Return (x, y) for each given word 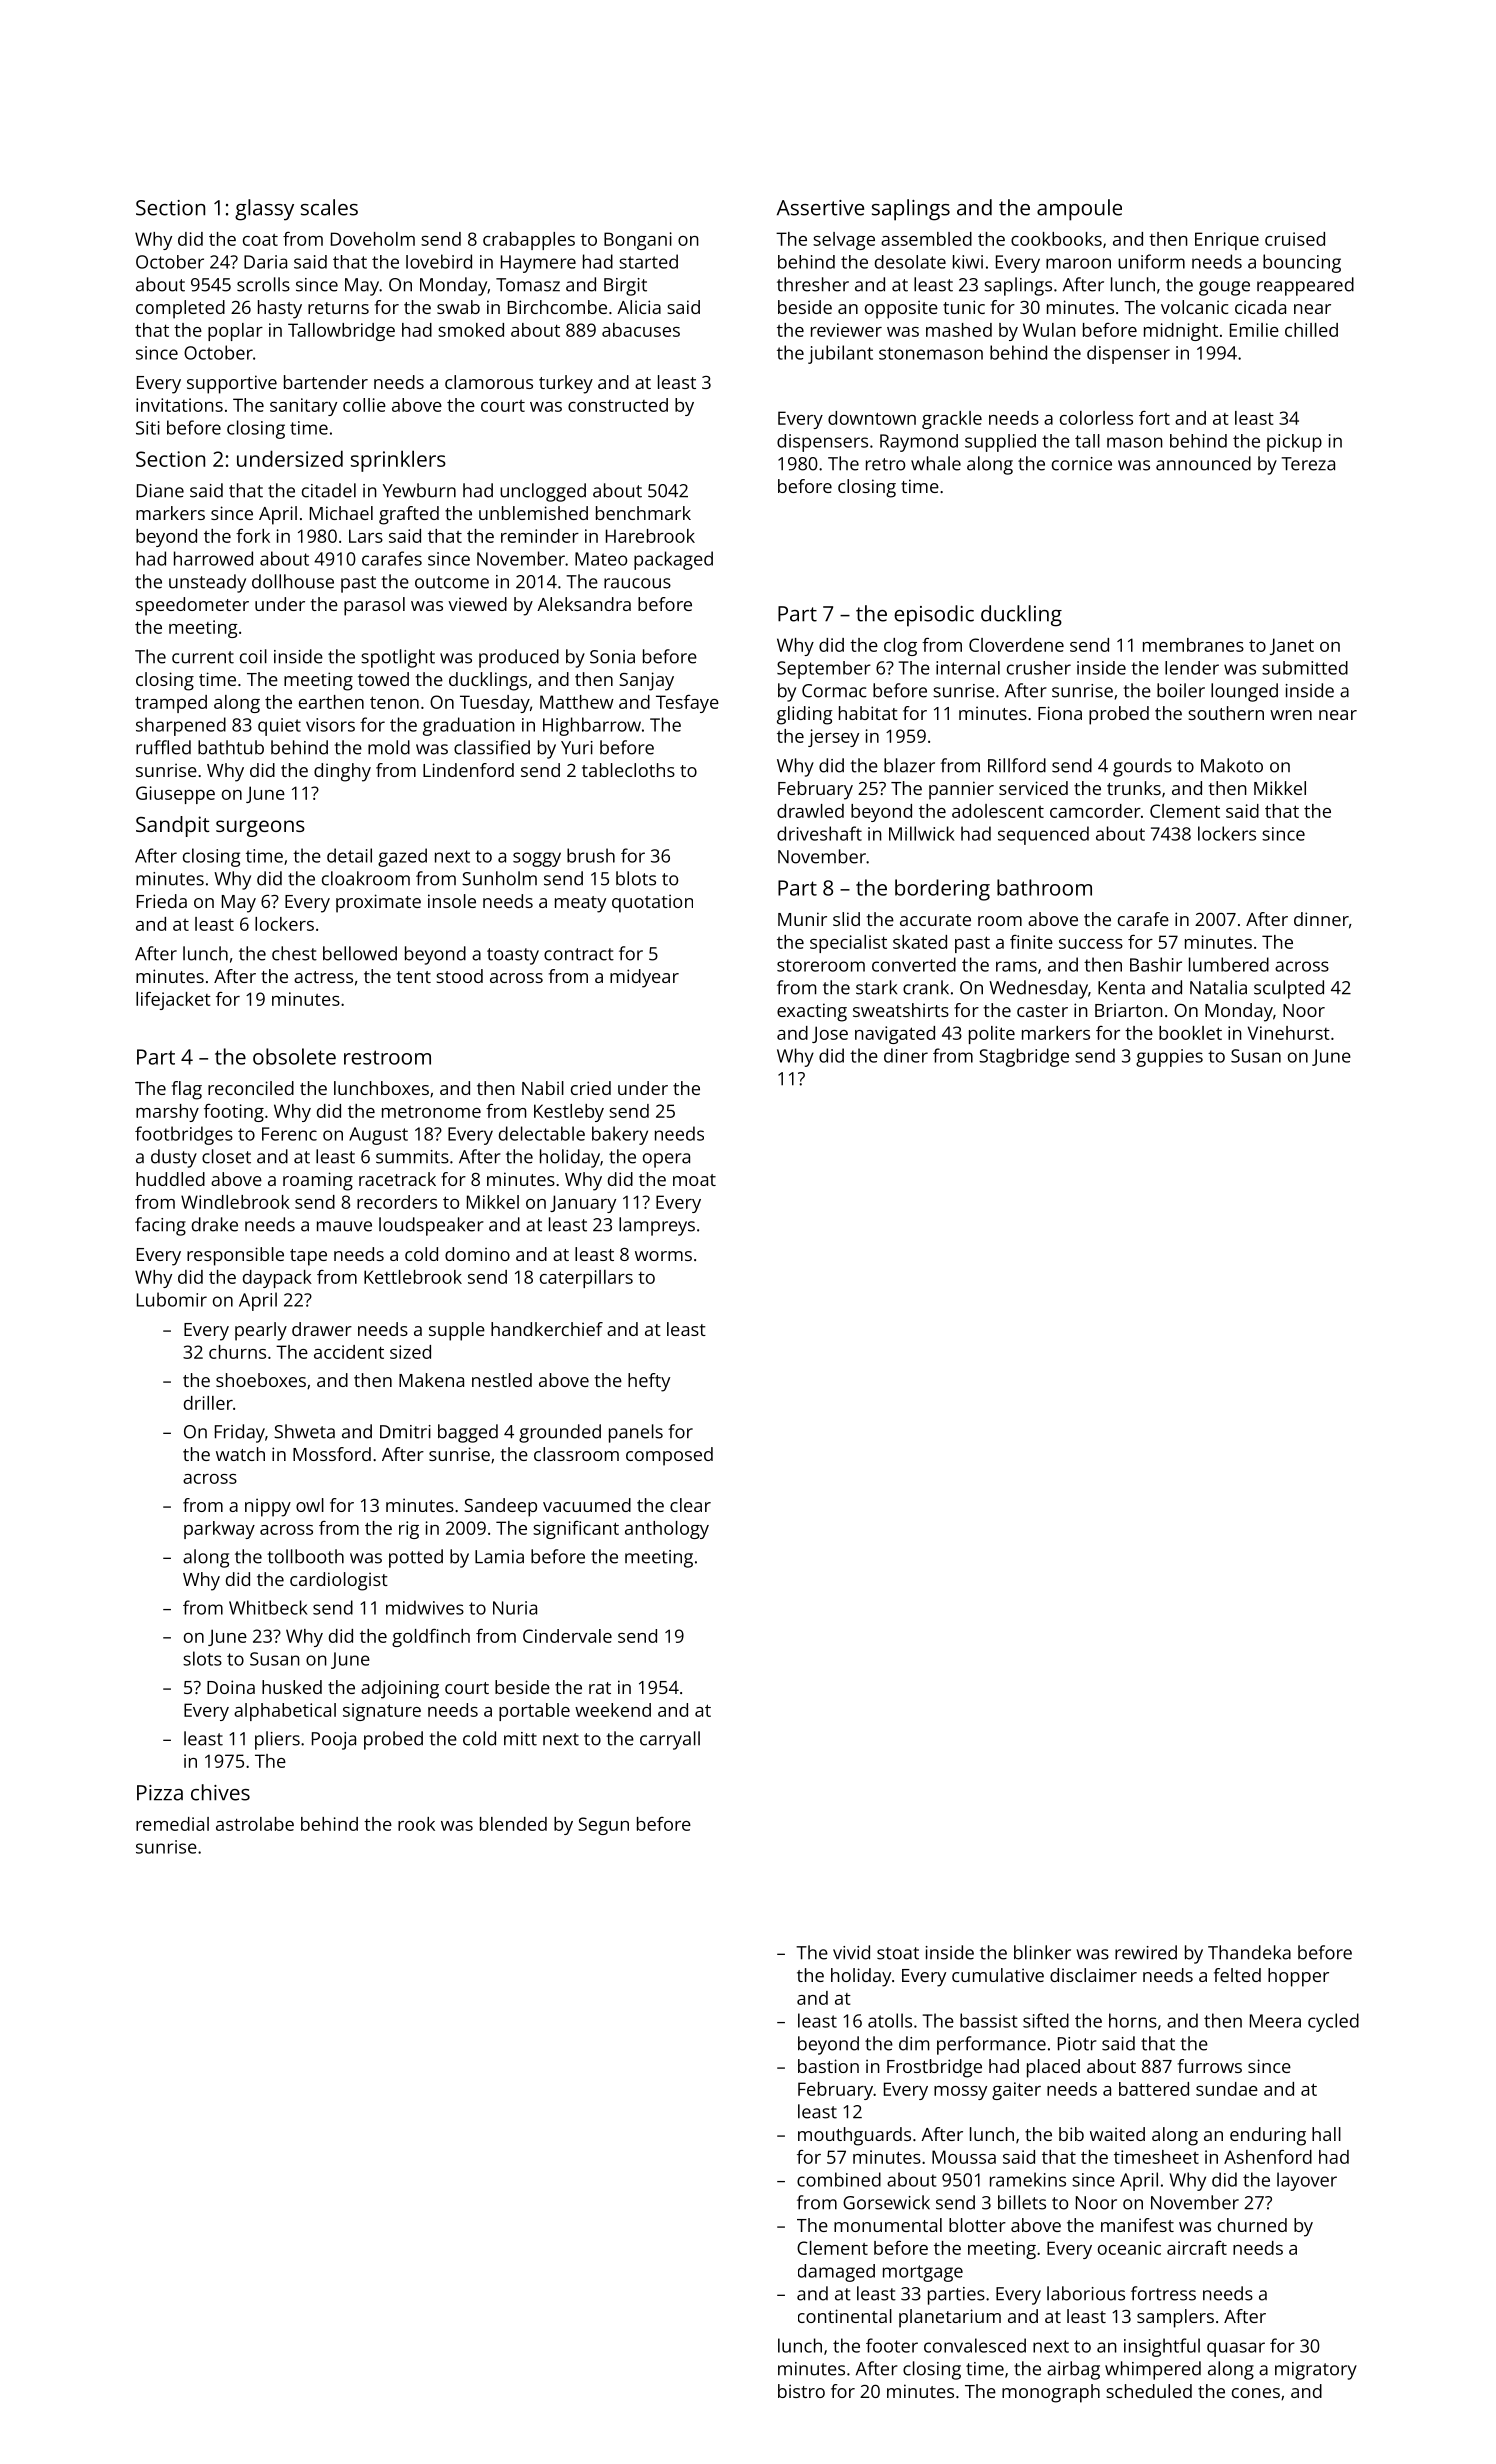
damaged (836, 2273)
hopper (1298, 1977)
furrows (1210, 2066)
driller (208, 1403)
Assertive (820, 208)
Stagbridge (1024, 1057)
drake (215, 1224)
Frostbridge (934, 2068)
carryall (670, 1740)
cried (591, 1088)
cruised (1295, 239)
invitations (179, 405)
